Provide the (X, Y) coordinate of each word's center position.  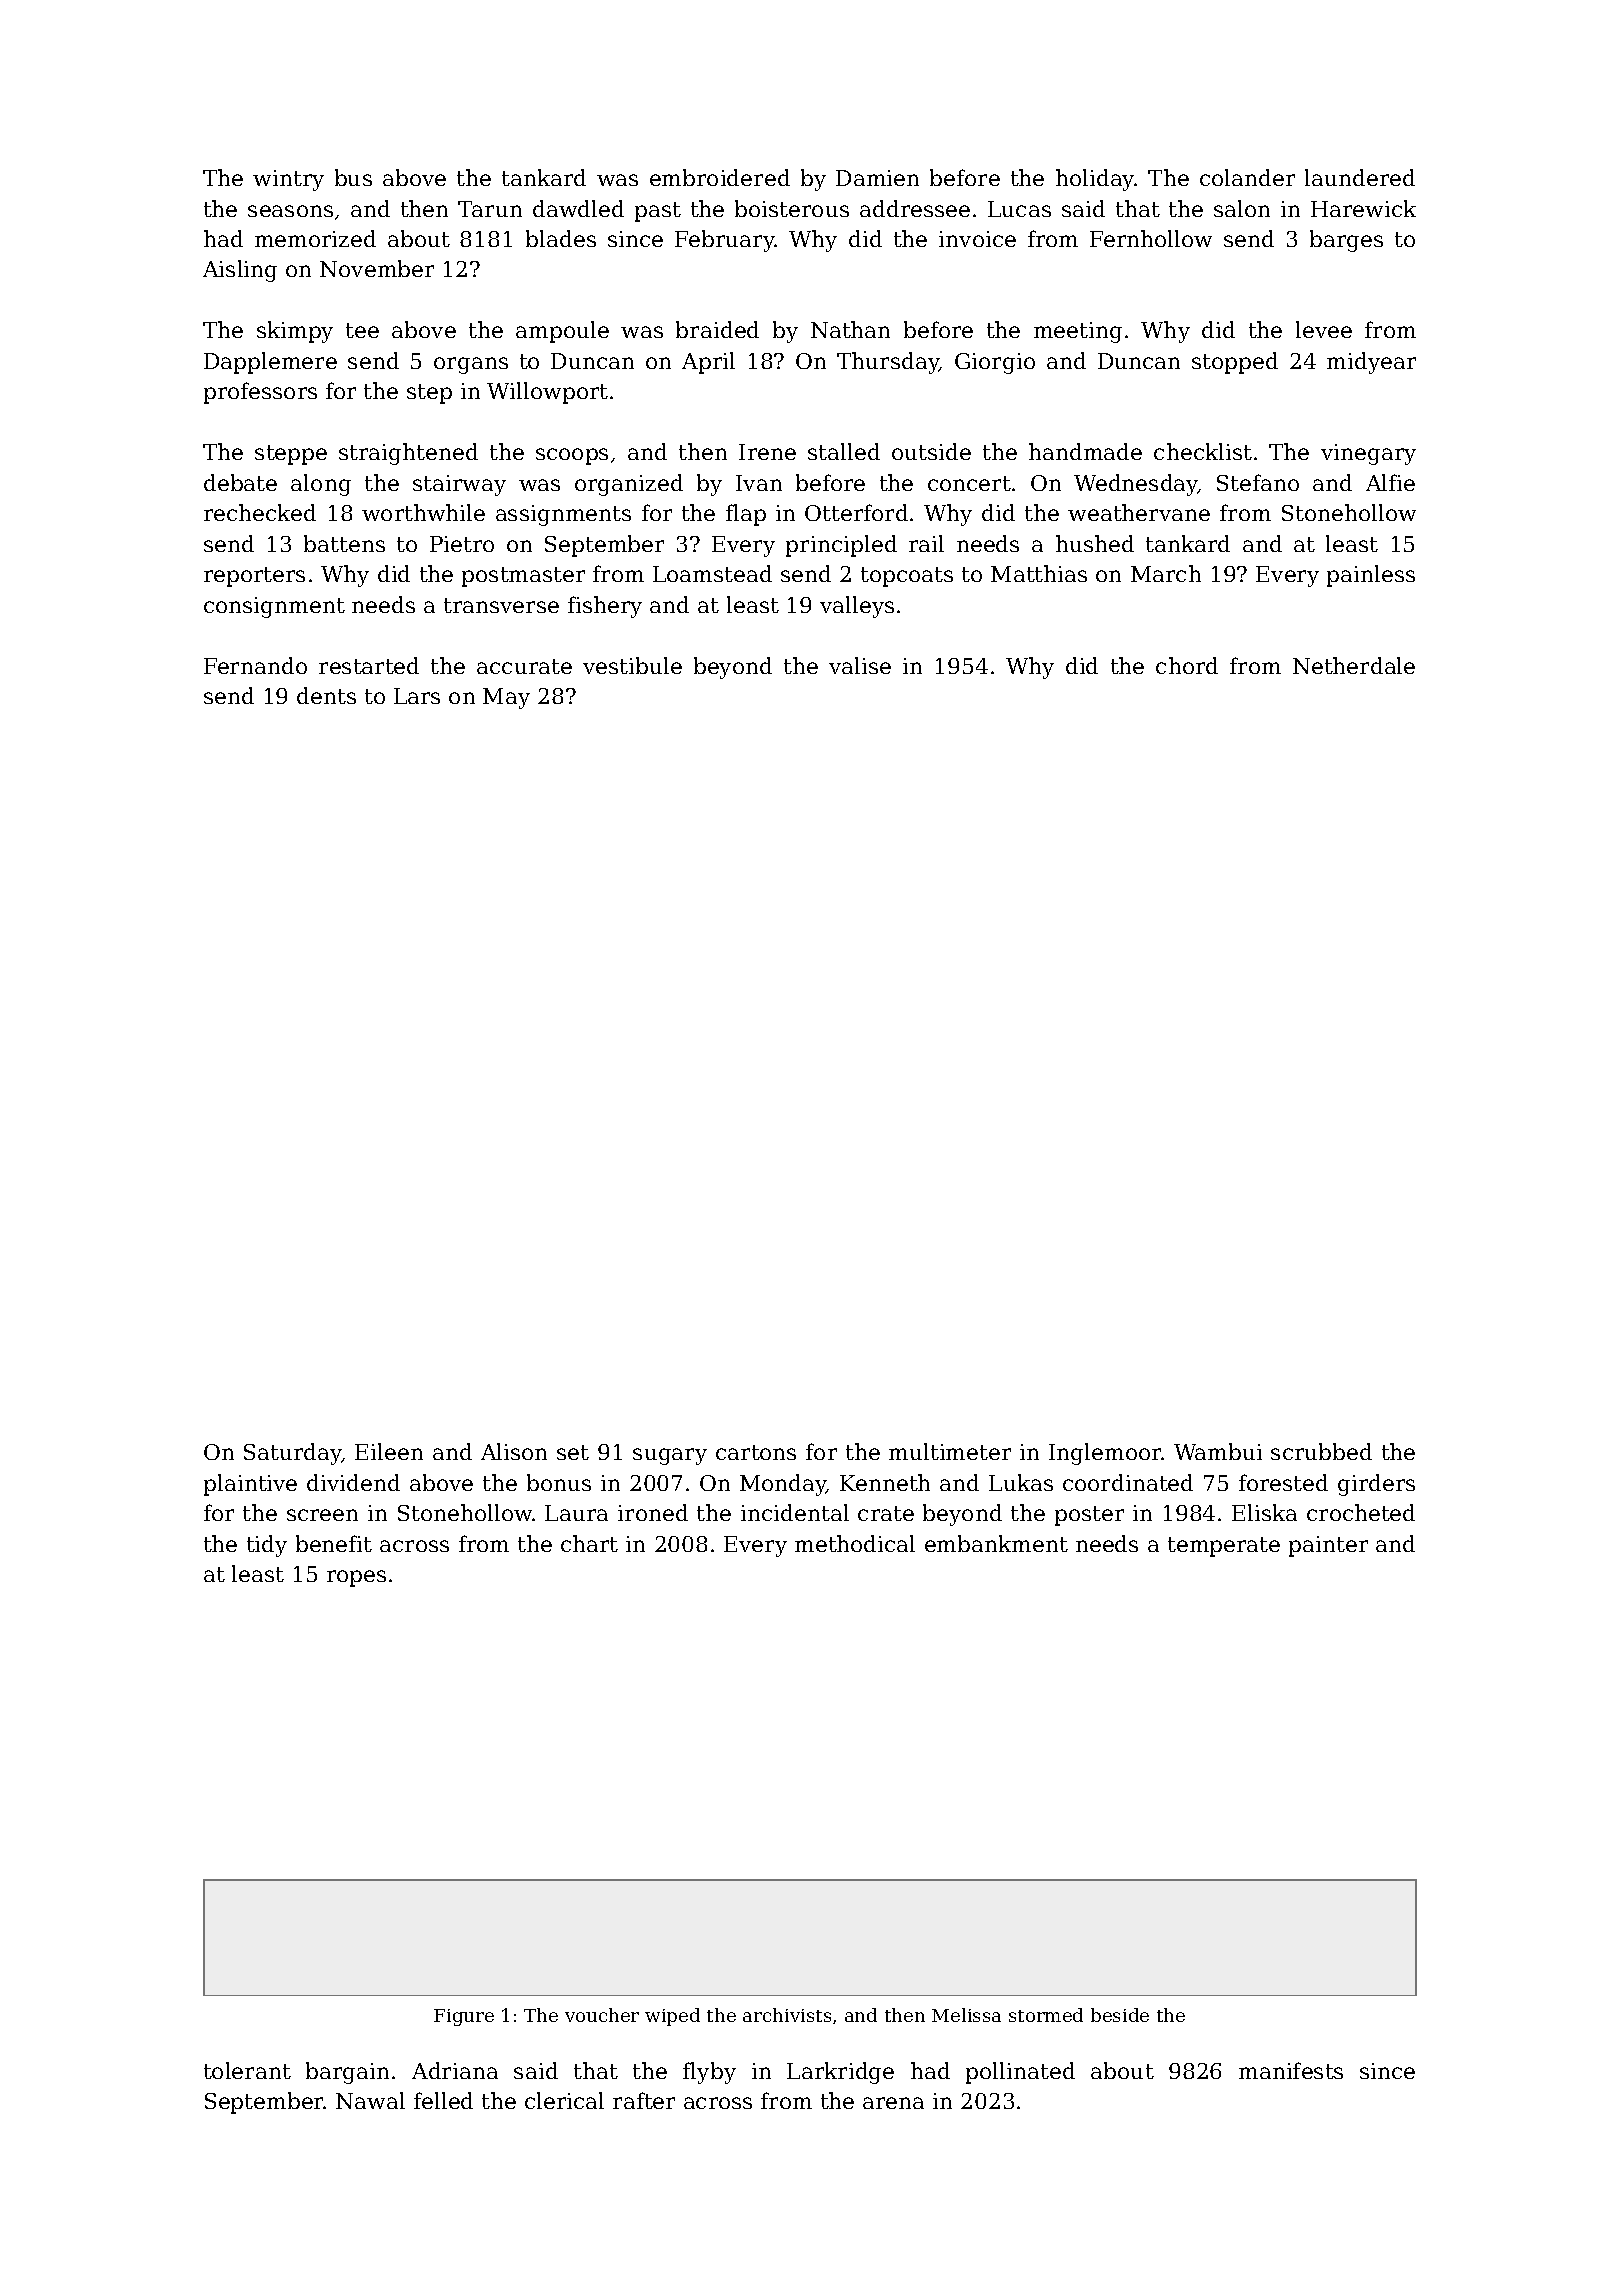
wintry (288, 180)
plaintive (250, 1485)
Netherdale (1354, 665)
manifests (1291, 2070)
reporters (254, 577)
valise (860, 665)
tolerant (247, 2070)
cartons (756, 1452)
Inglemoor (1105, 1454)
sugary (670, 1456)
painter (1328, 1546)
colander (1247, 177)
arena (893, 2103)
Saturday (293, 1454)
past (658, 212)
